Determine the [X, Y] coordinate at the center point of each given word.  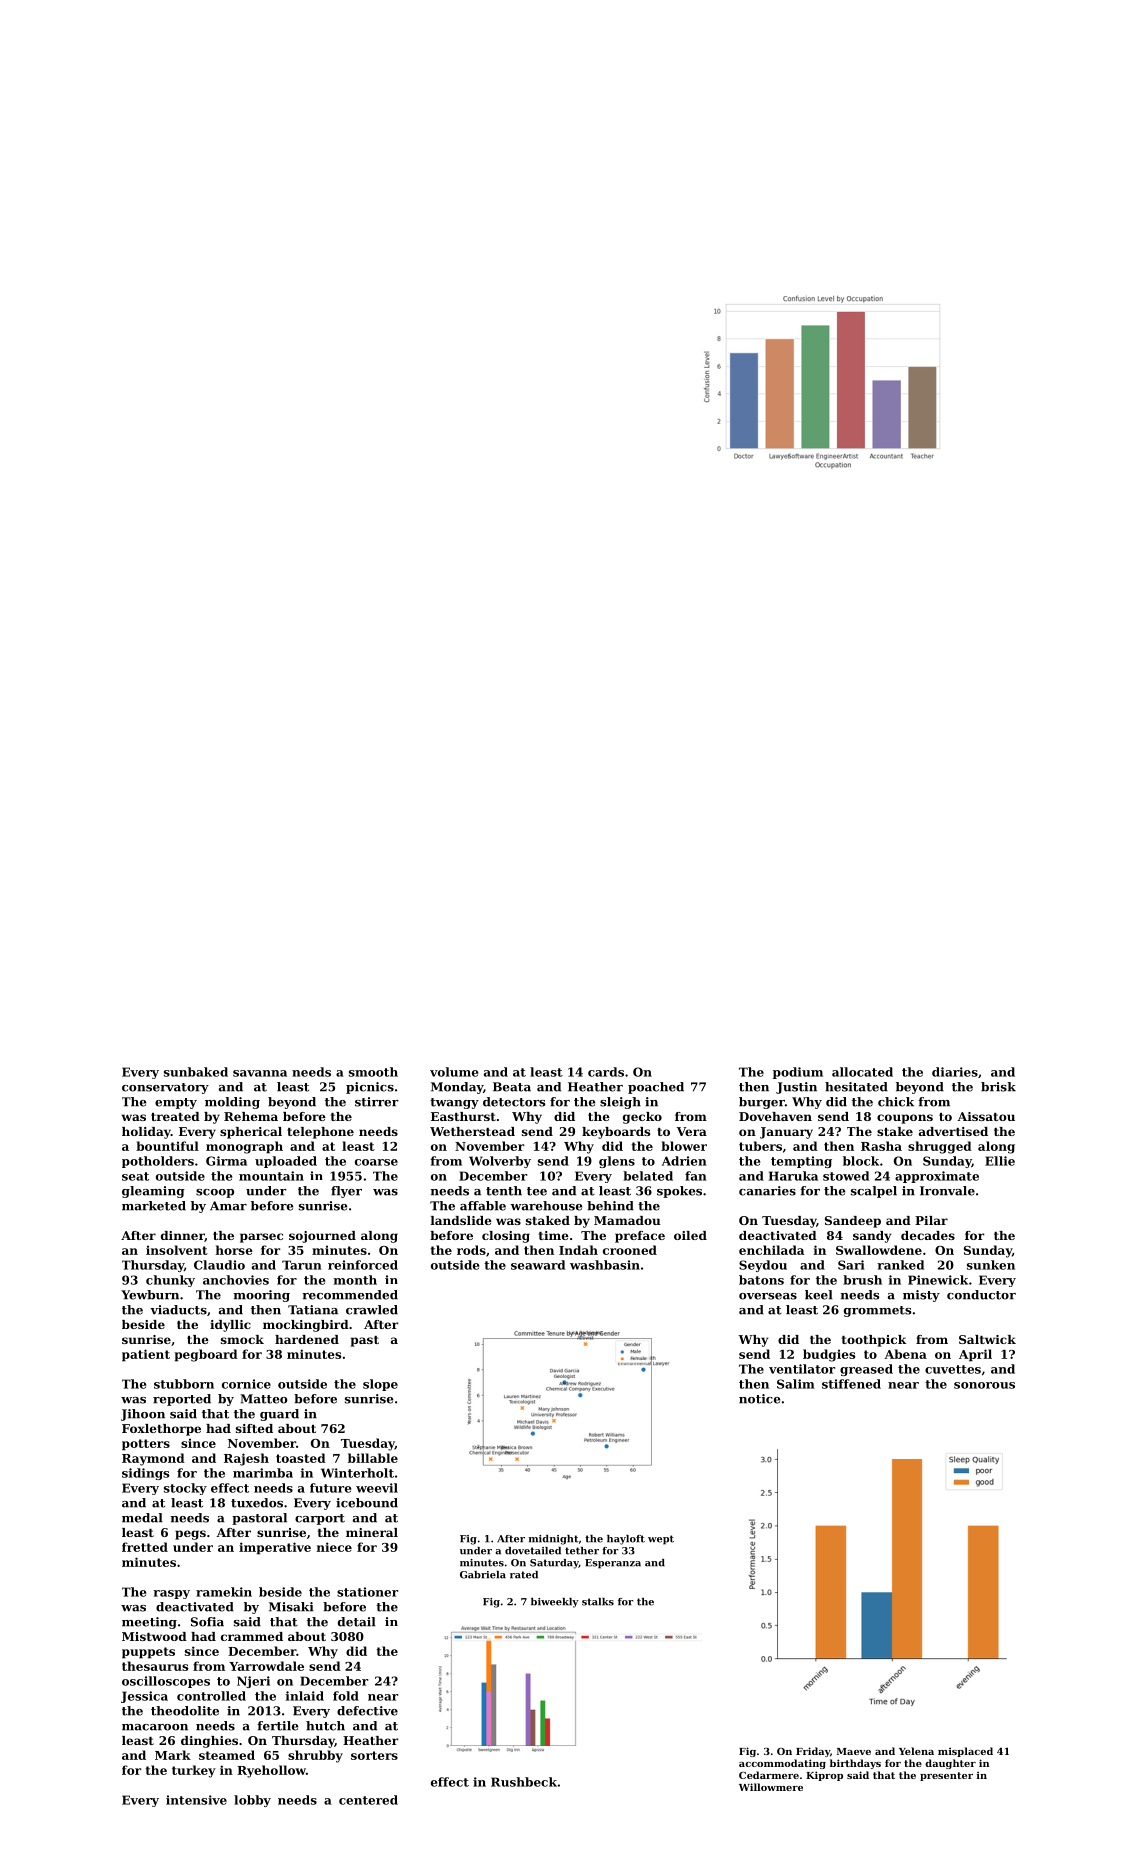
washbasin [605, 1265]
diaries [955, 1072]
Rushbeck [524, 1782]
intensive [196, 1800]
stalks [598, 1602]
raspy [171, 1594]
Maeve [854, 1751]
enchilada [771, 1250]
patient [146, 1355]
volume [454, 1072]
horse [234, 1250]
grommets [877, 1311]
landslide [461, 1220]
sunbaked [196, 1072]
